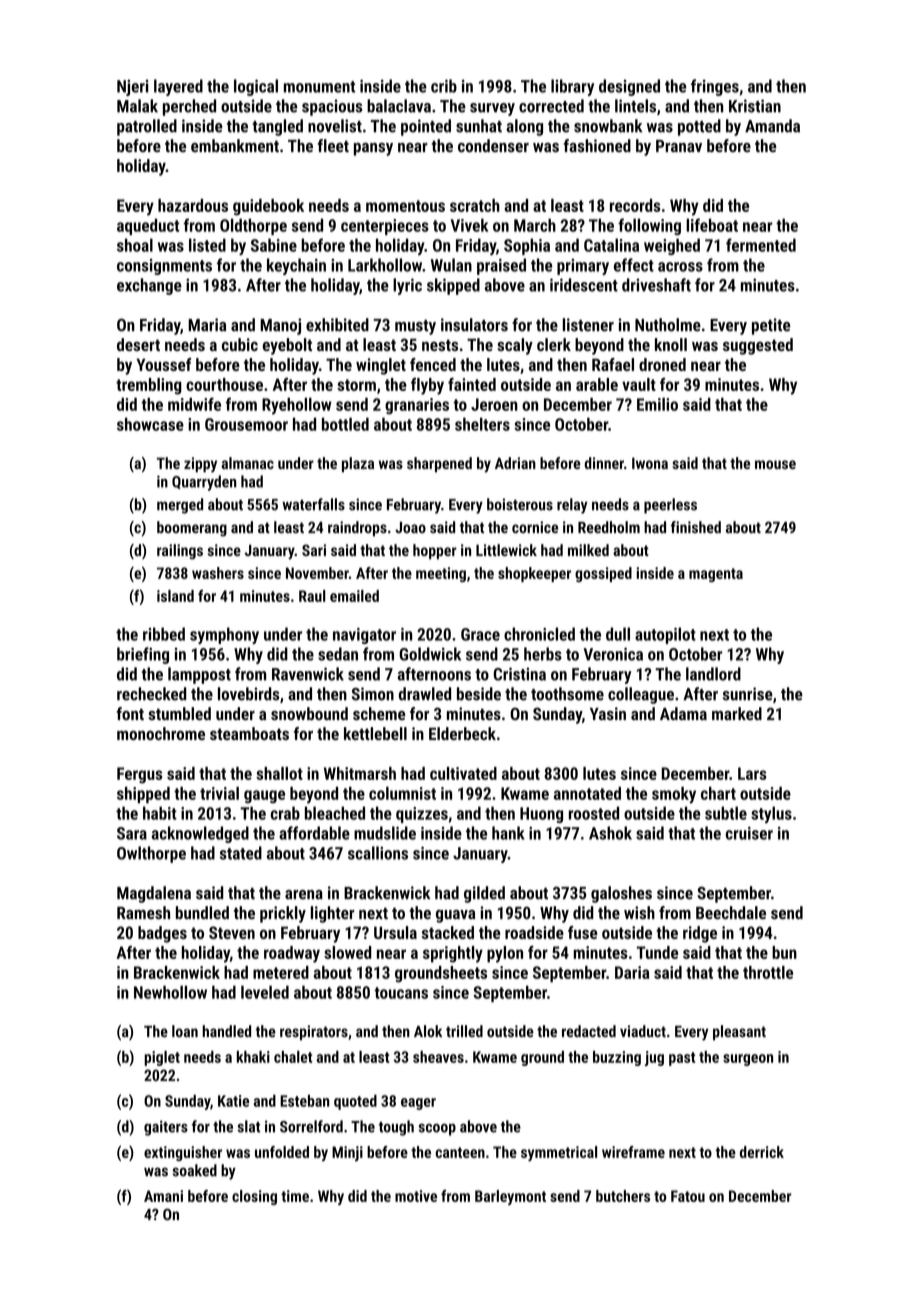  I want to click on along, so click(524, 127).
